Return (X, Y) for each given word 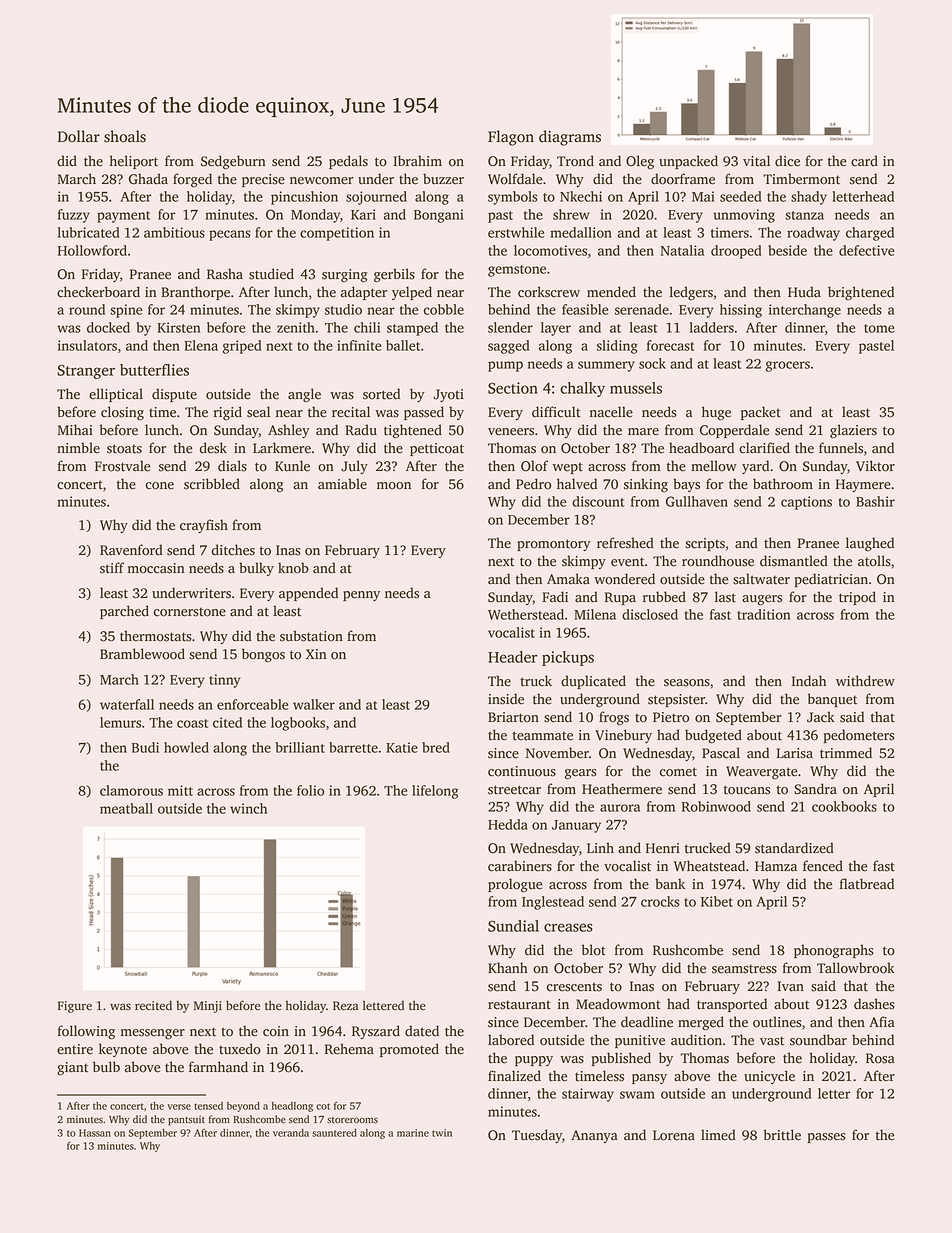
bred (436, 747)
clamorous (131, 790)
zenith (296, 327)
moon (394, 486)
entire (75, 1049)
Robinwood (716, 806)
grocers (788, 366)
